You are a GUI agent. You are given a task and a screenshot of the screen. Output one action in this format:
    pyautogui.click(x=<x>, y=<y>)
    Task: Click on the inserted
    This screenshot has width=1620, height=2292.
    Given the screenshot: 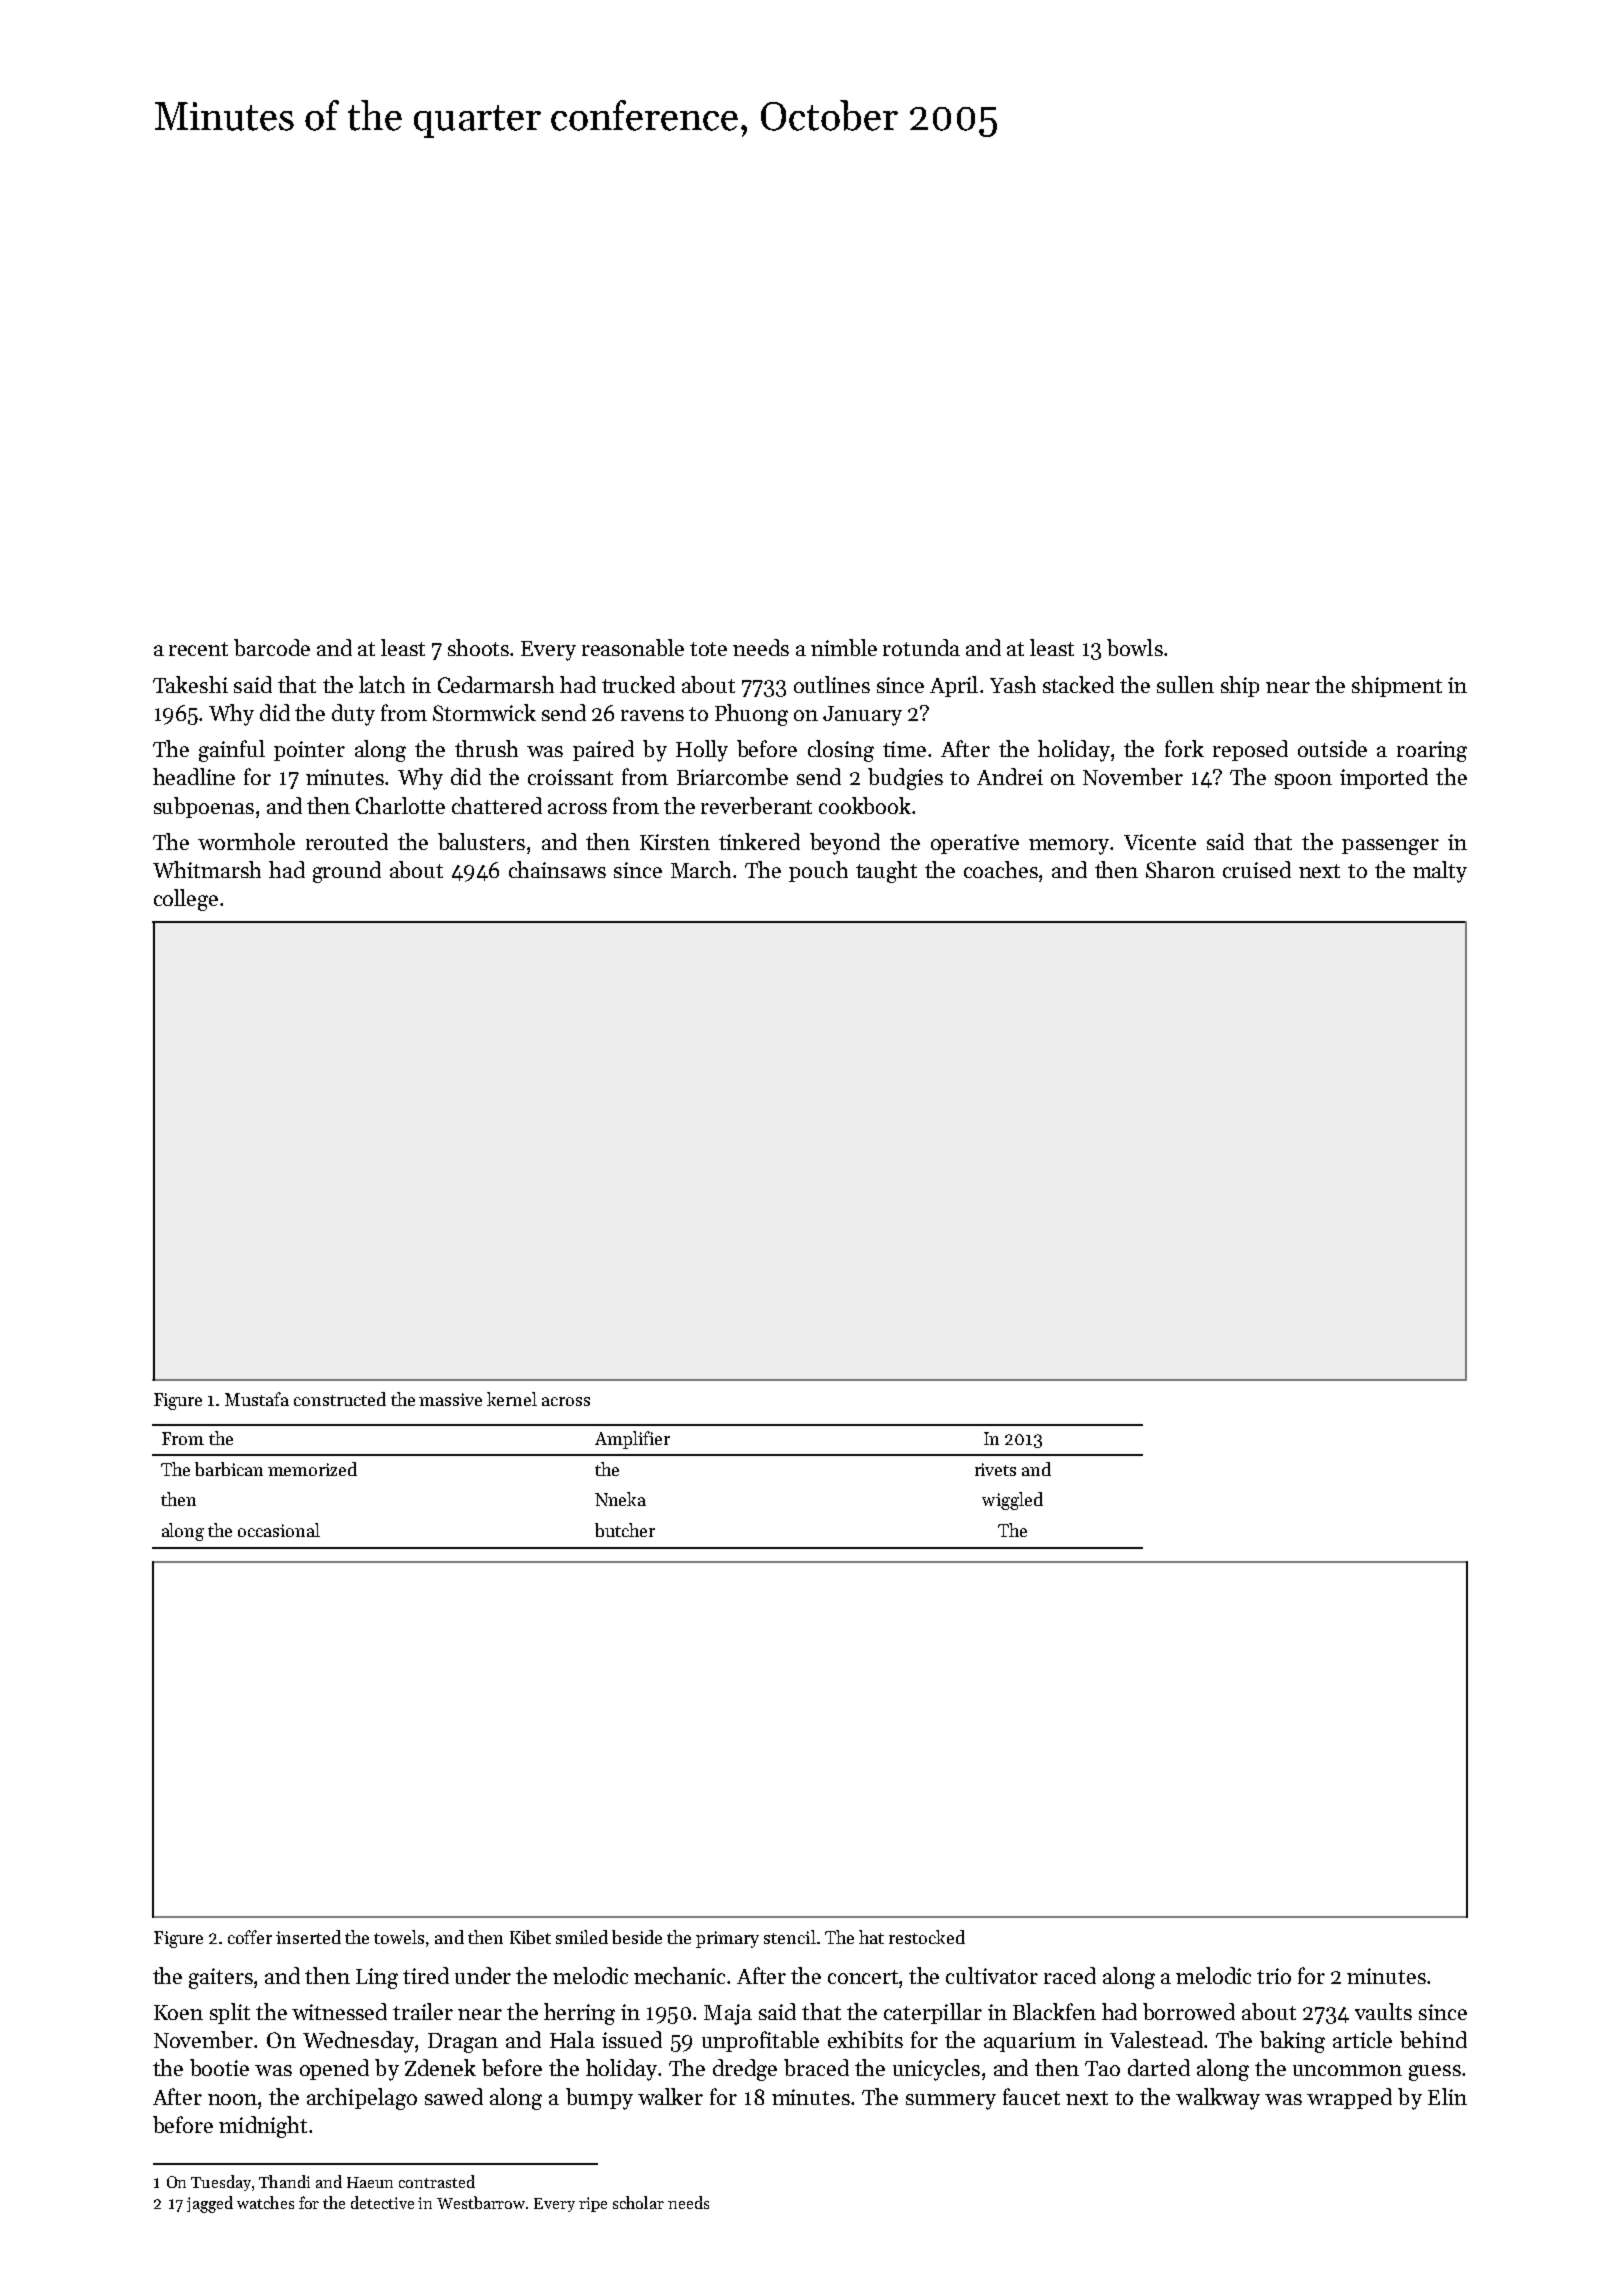 What is the action you would take?
    pyautogui.click(x=308, y=1937)
